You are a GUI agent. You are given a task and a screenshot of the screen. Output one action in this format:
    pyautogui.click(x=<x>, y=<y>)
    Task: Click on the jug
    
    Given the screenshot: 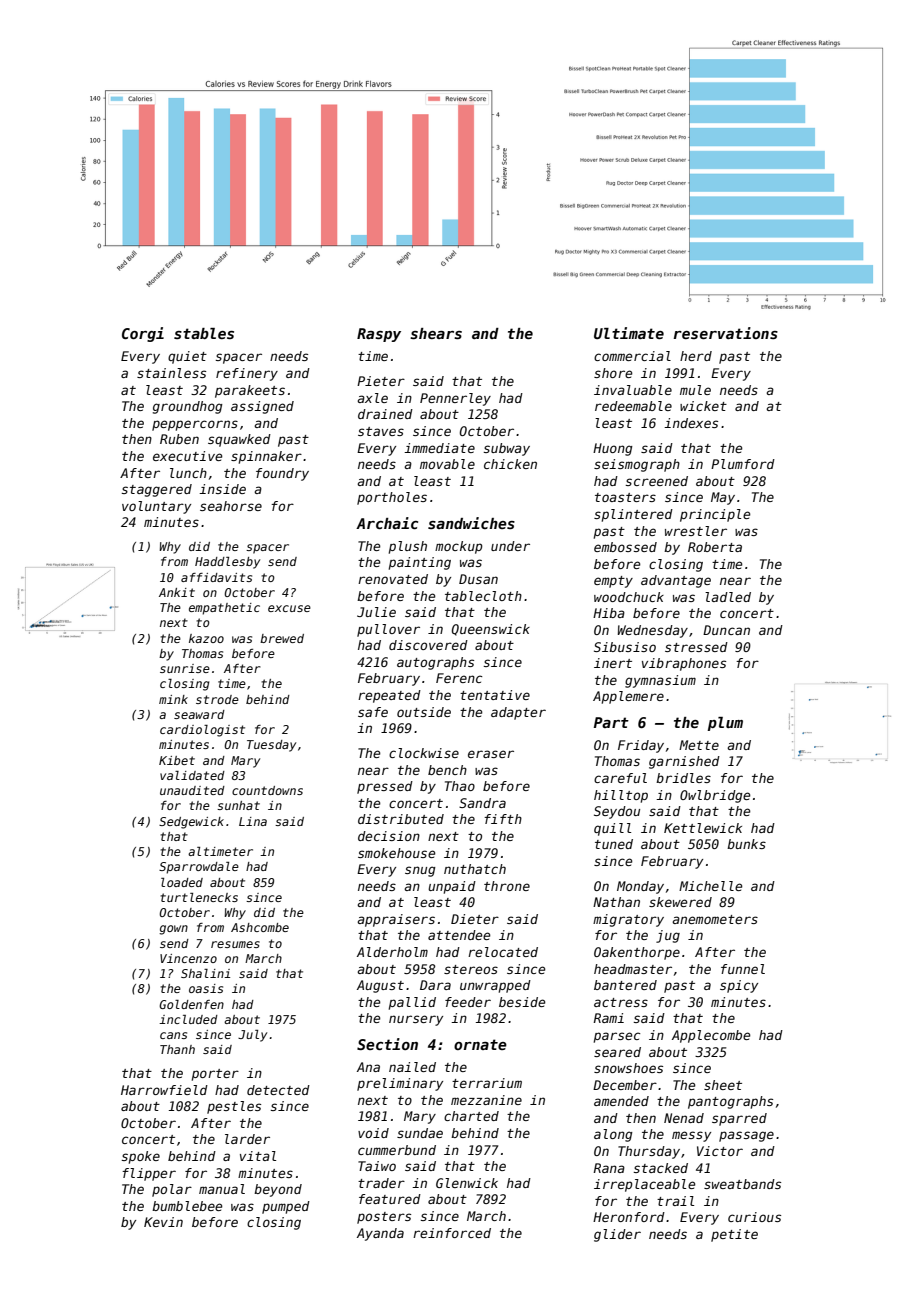 What is the action you would take?
    pyautogui.click(x=668, y=936)
